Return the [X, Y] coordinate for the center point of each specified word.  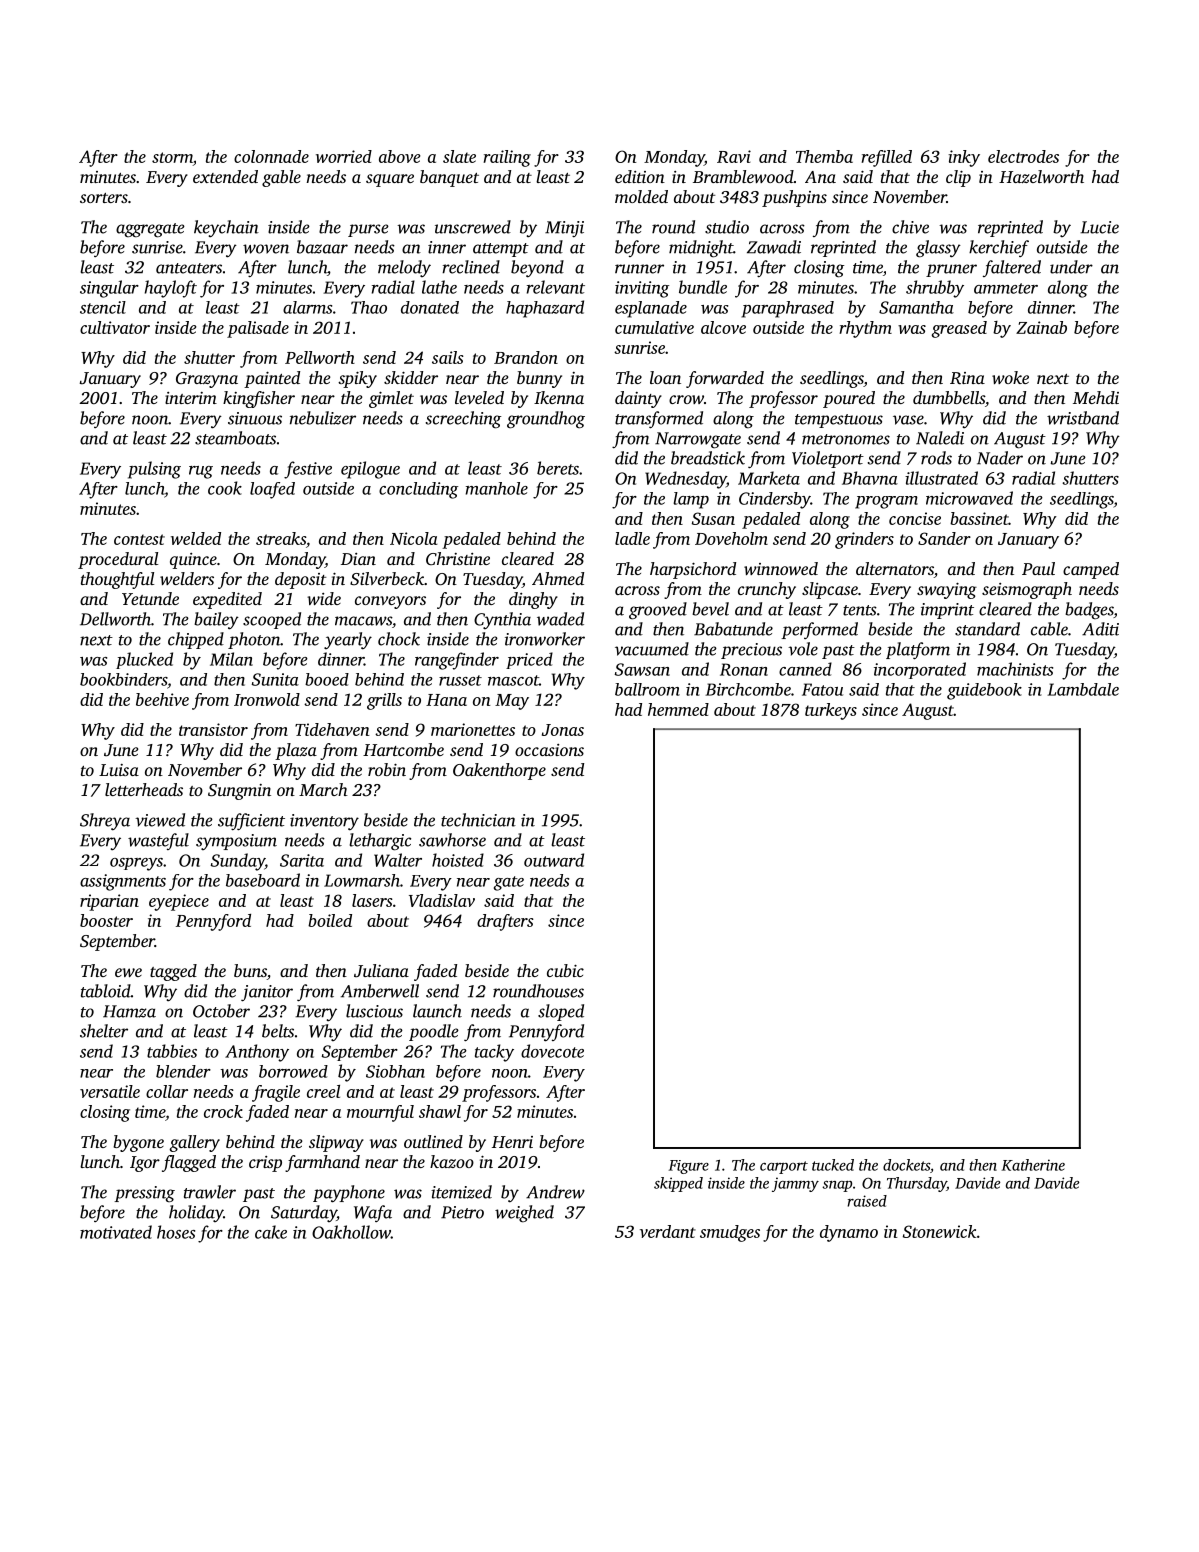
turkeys [831, 711]
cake [271, 1232]
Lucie [1099, 227]
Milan [231, 659]
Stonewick [939, 1231]
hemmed [678, 709]
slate [459, 156]
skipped [678, 1184]
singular [109, 289]
